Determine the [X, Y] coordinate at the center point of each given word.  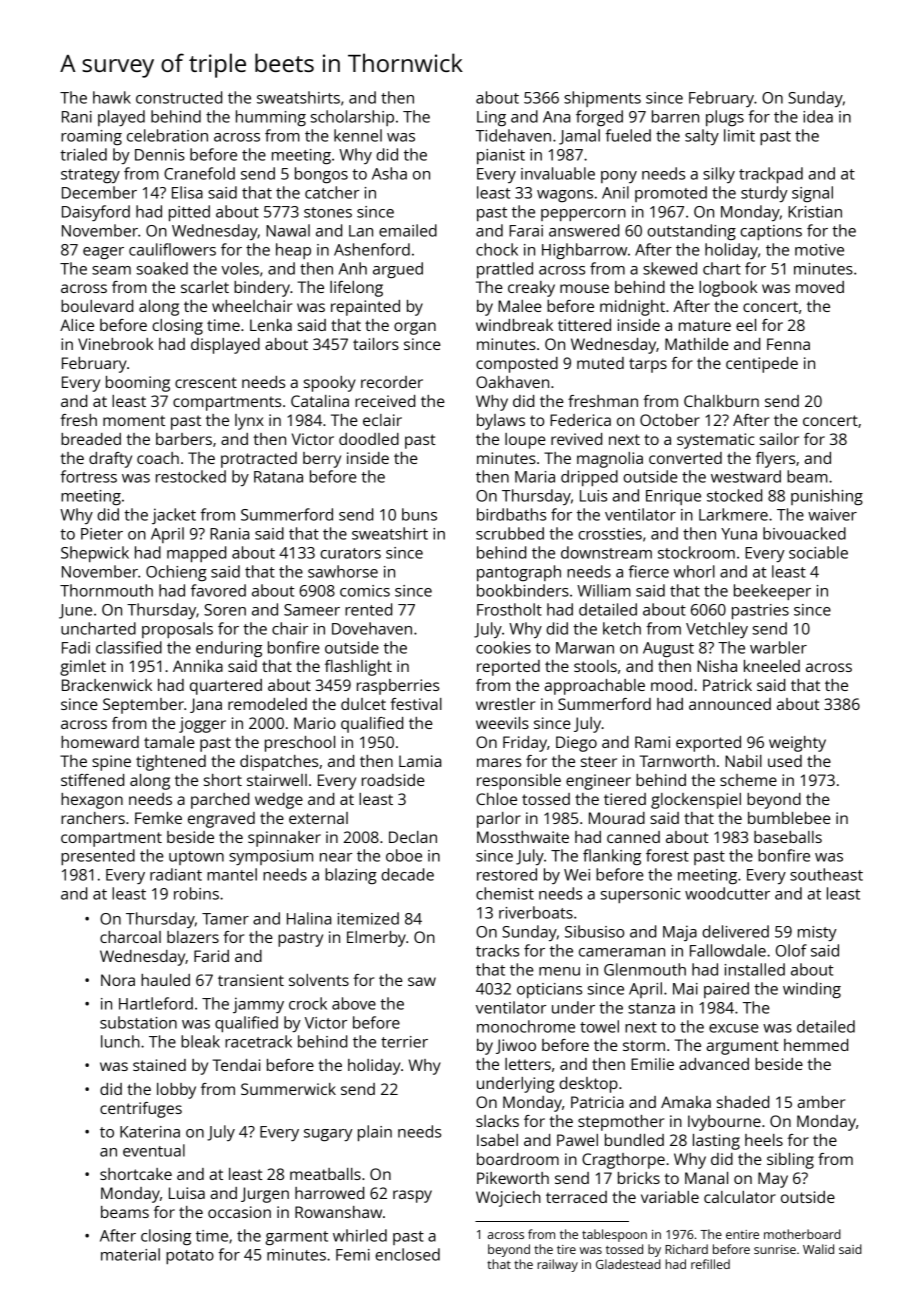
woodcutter [727, 893]
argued [398, 270]
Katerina [150, 1132]
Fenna [788, 344]
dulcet [363, 704]
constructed [179, 97]
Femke [158, 818]
